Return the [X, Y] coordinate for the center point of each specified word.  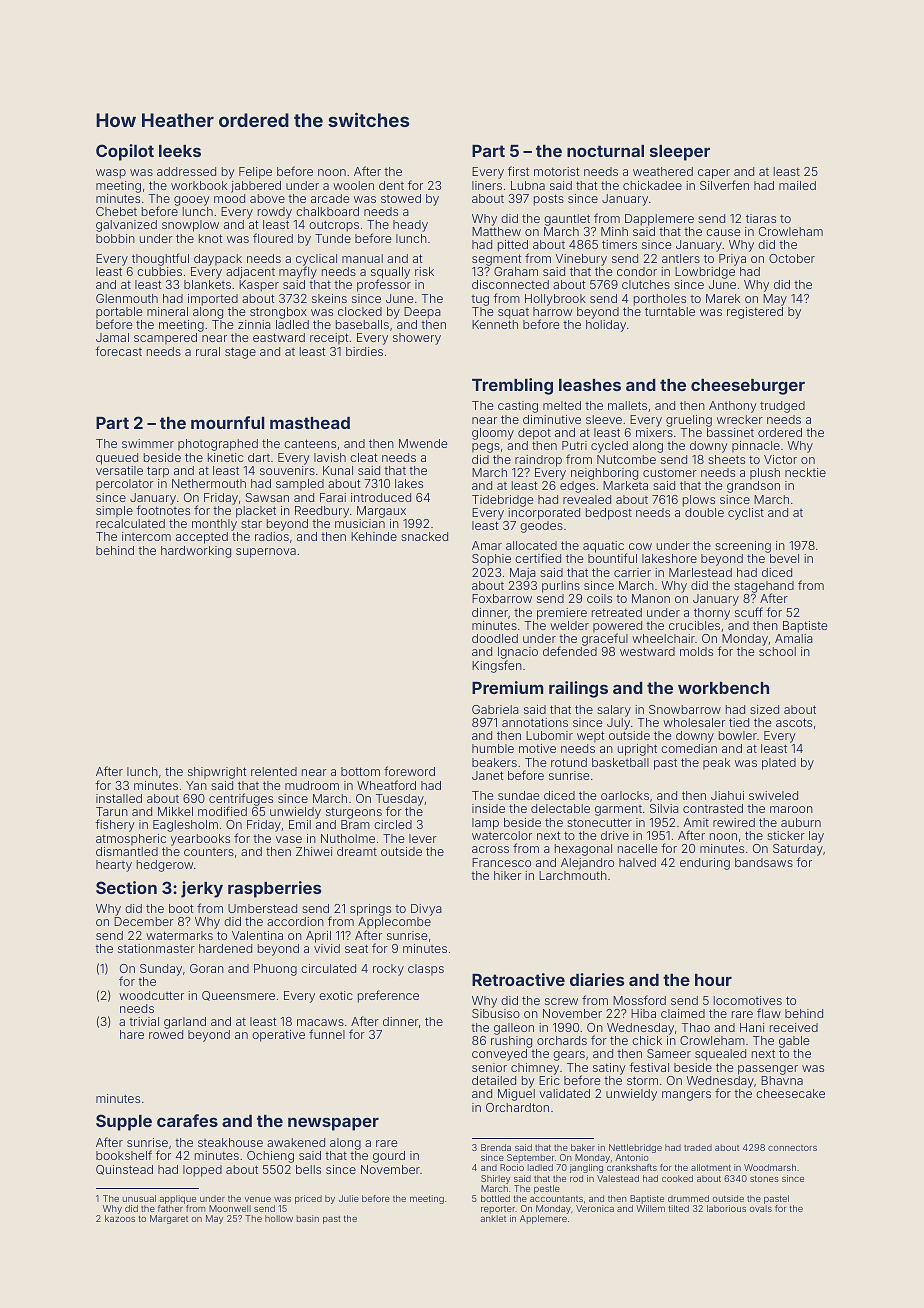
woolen [353, 185]
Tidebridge [502, 501]
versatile [119, 470]
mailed [797, 185]
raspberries [274, 889]
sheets [726, 459]
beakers [494, 762]
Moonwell [230, 1208]
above [267, 198]
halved [637, 862]
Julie [349, 1198]
